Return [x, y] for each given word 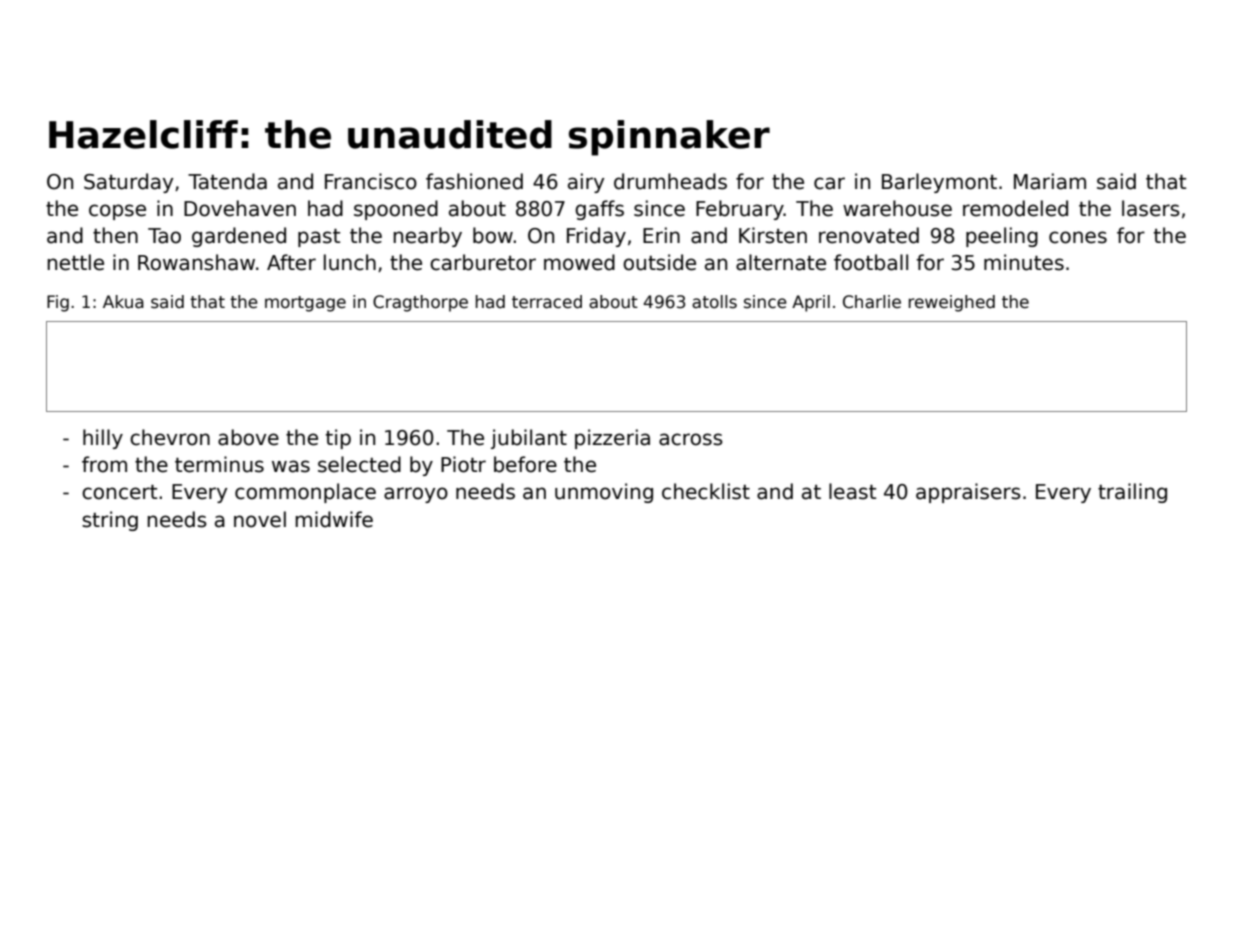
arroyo [416, 495]
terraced [547, 302]
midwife [334, 519]
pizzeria [612, 439]
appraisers [968, 493]
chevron [170, 437]
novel [260, 519]
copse [117, 212]
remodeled [1015, 208]
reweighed [952, 303]
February [740, 210]
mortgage [305, 304]
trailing [1132, 493]
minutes [1024, 262]
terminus [219, 464]
